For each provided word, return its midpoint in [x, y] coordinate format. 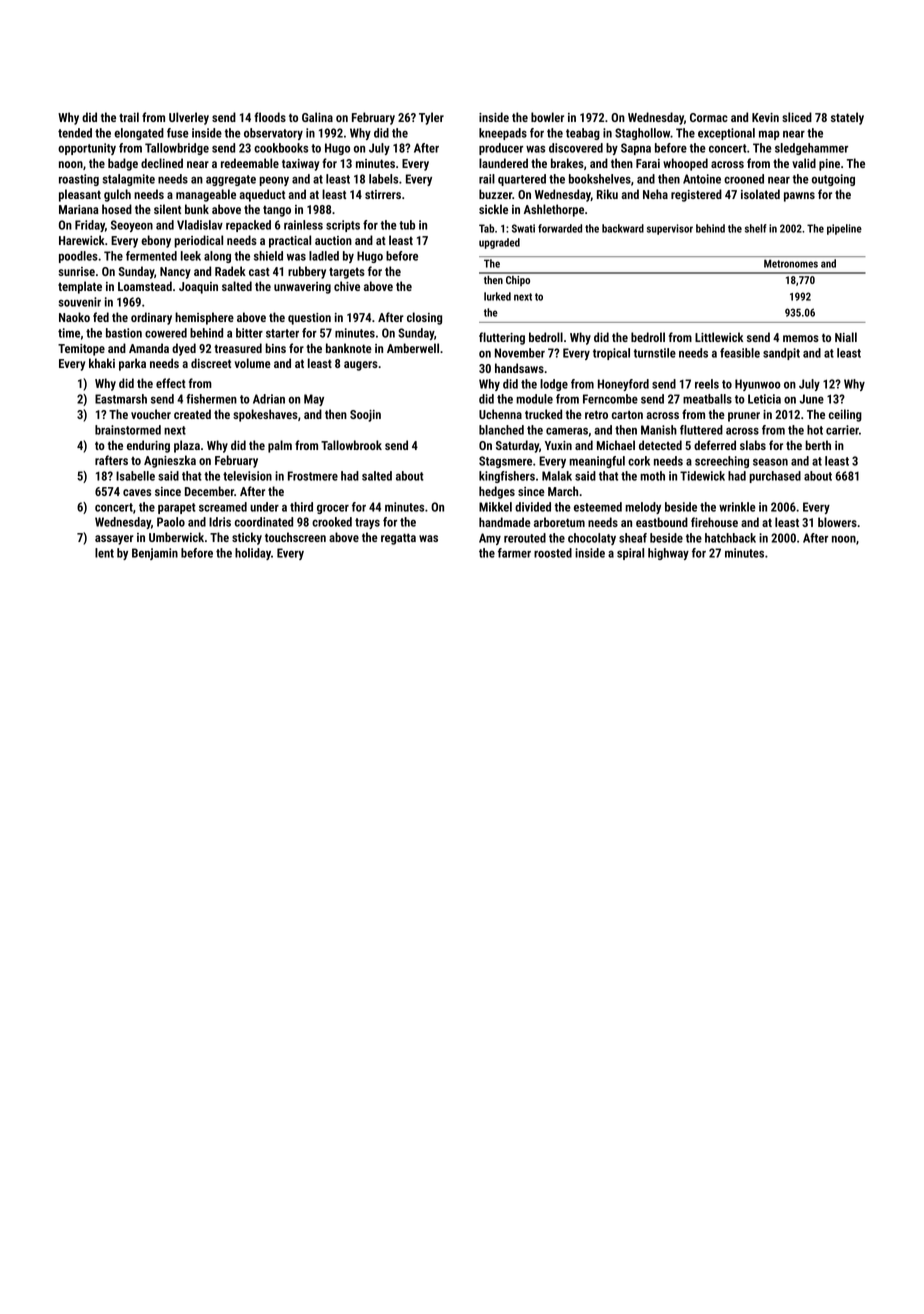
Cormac [709, 117]
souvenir [80, 302]
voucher [151, 414]
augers [361, 366]
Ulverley [189, 118]
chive [347, 286]
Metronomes [791, 263]
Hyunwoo [758, 385]
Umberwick [176, 537]
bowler [547, 117]
